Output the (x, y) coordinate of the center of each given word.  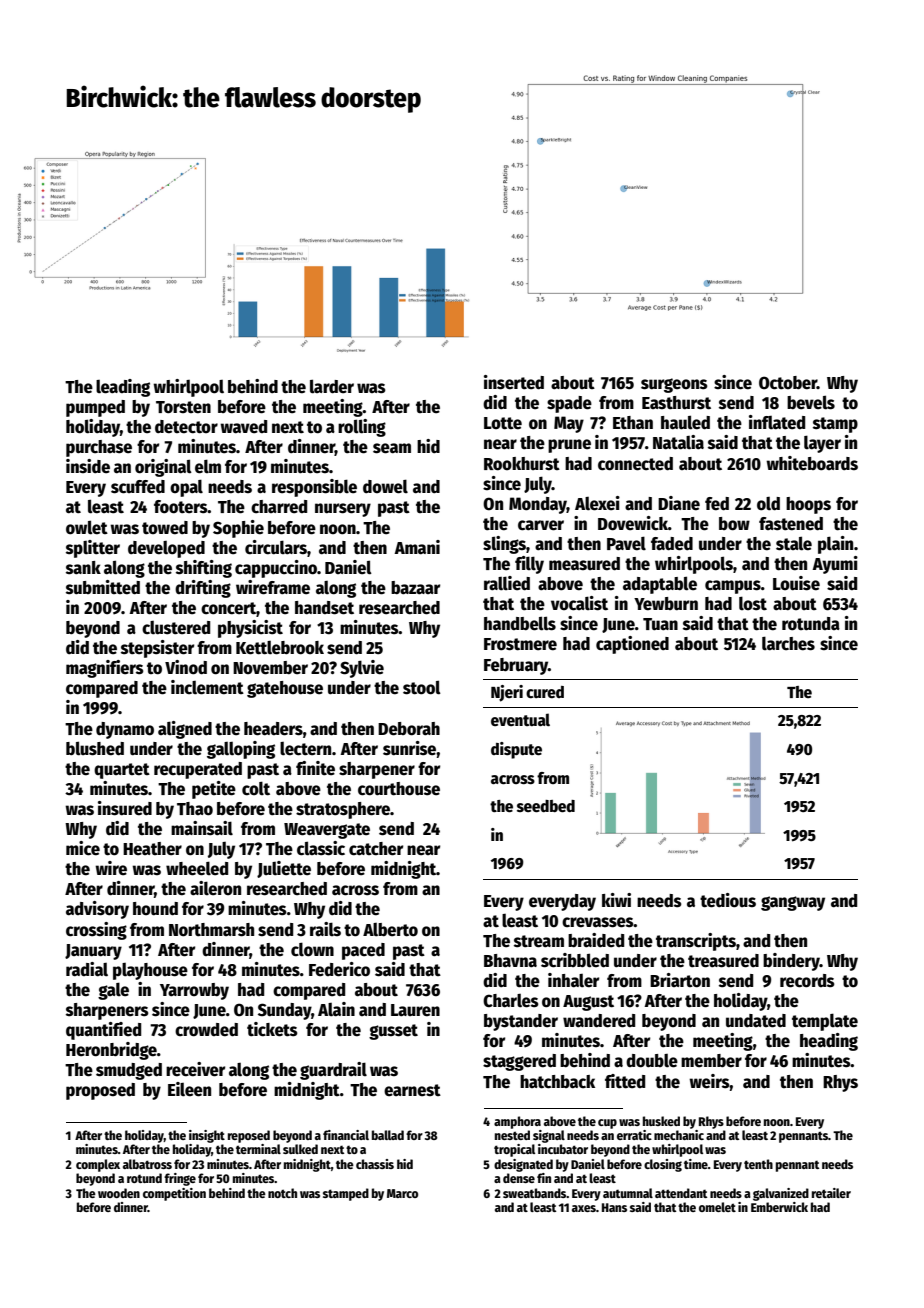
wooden (119, 1193)
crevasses (598, 922)
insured (125, 808)
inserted (514, 382)
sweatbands (535, 1193)
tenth (758, 1164)
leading (123, 388)
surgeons (674, 385)
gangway (793, 903)
